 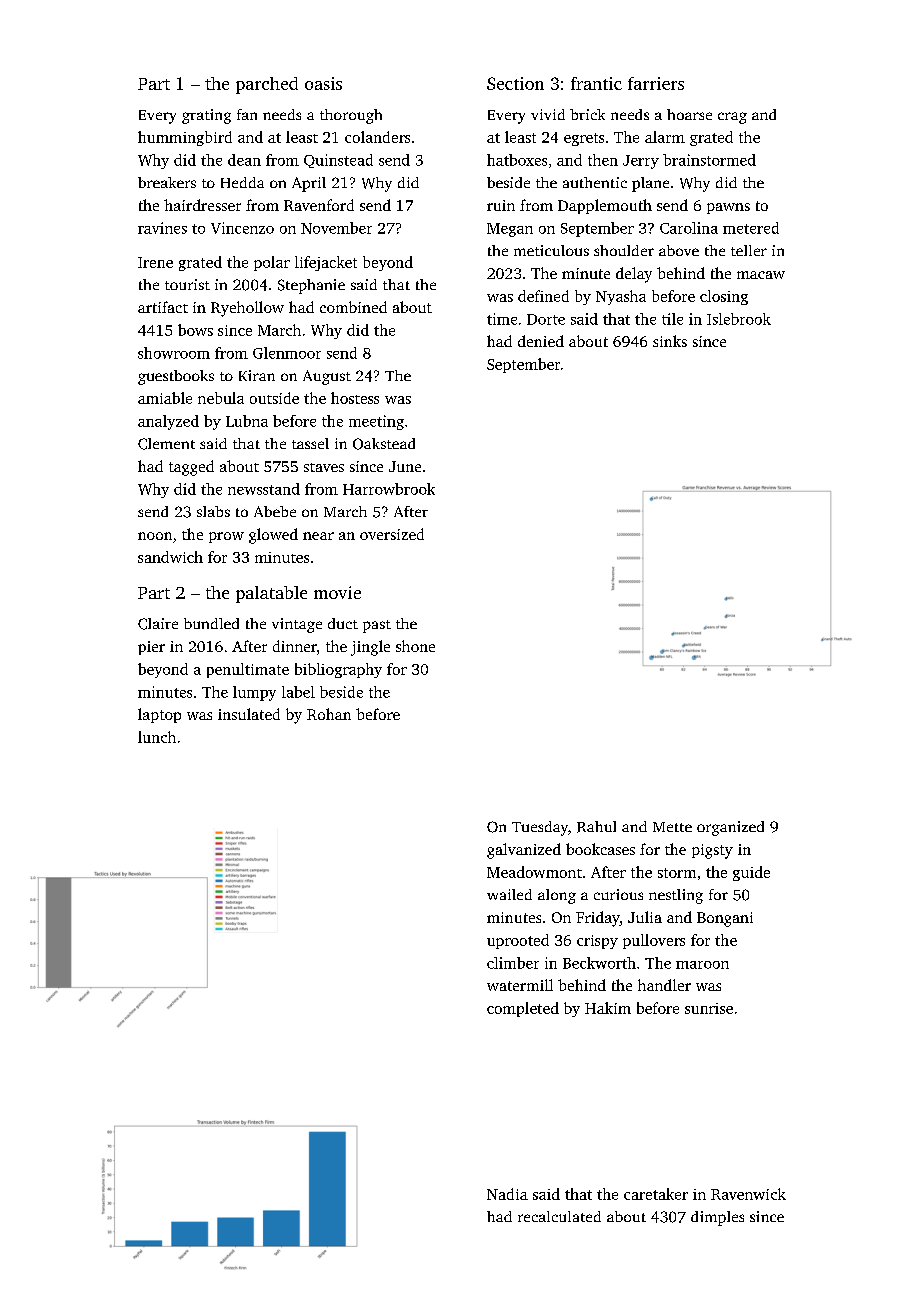 I want to click on shone, so click(x=415, y=646).
